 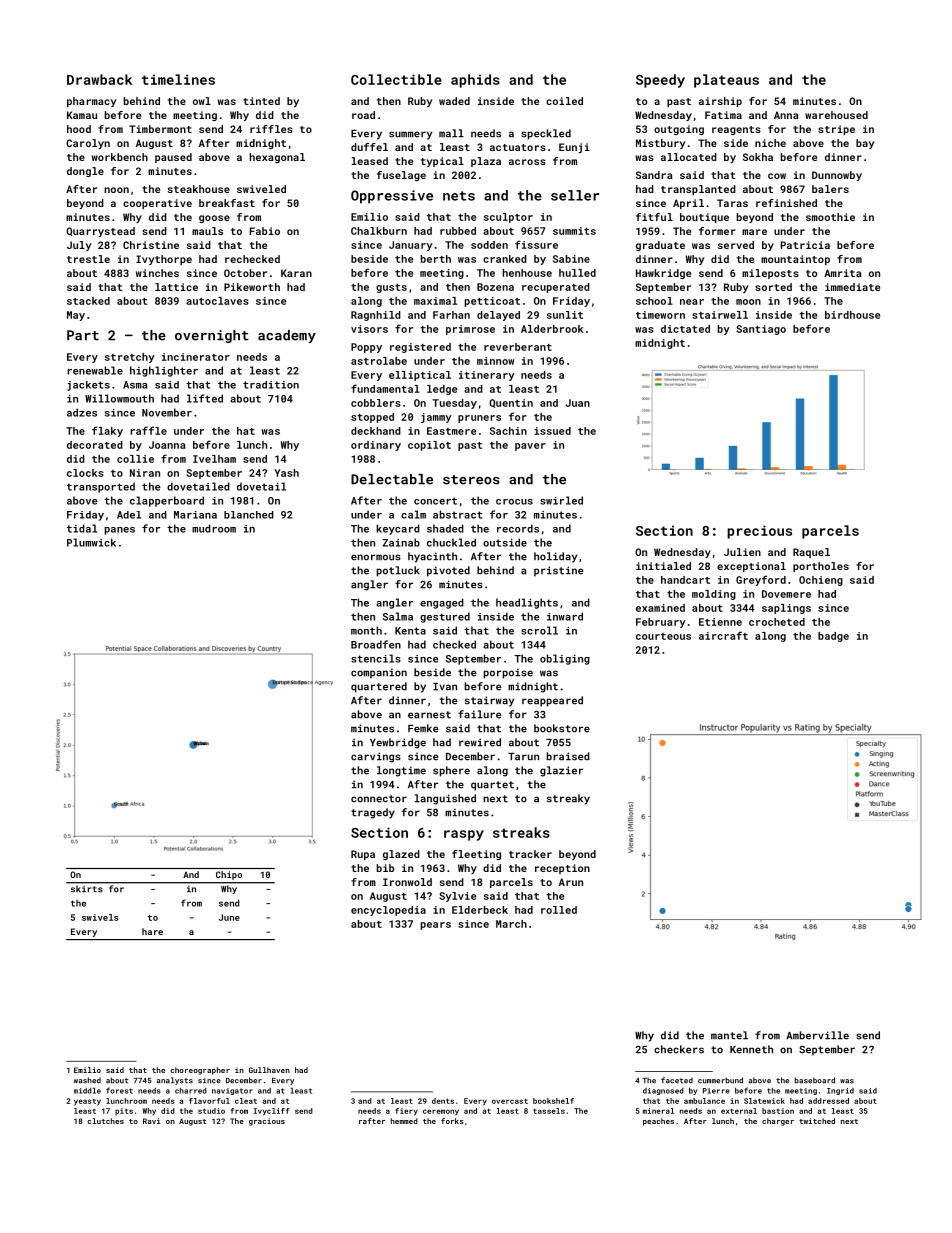 What do you see at coordinates (105, 1121) in the page?
I see `clutches` at bounding box center [105, 1121].
